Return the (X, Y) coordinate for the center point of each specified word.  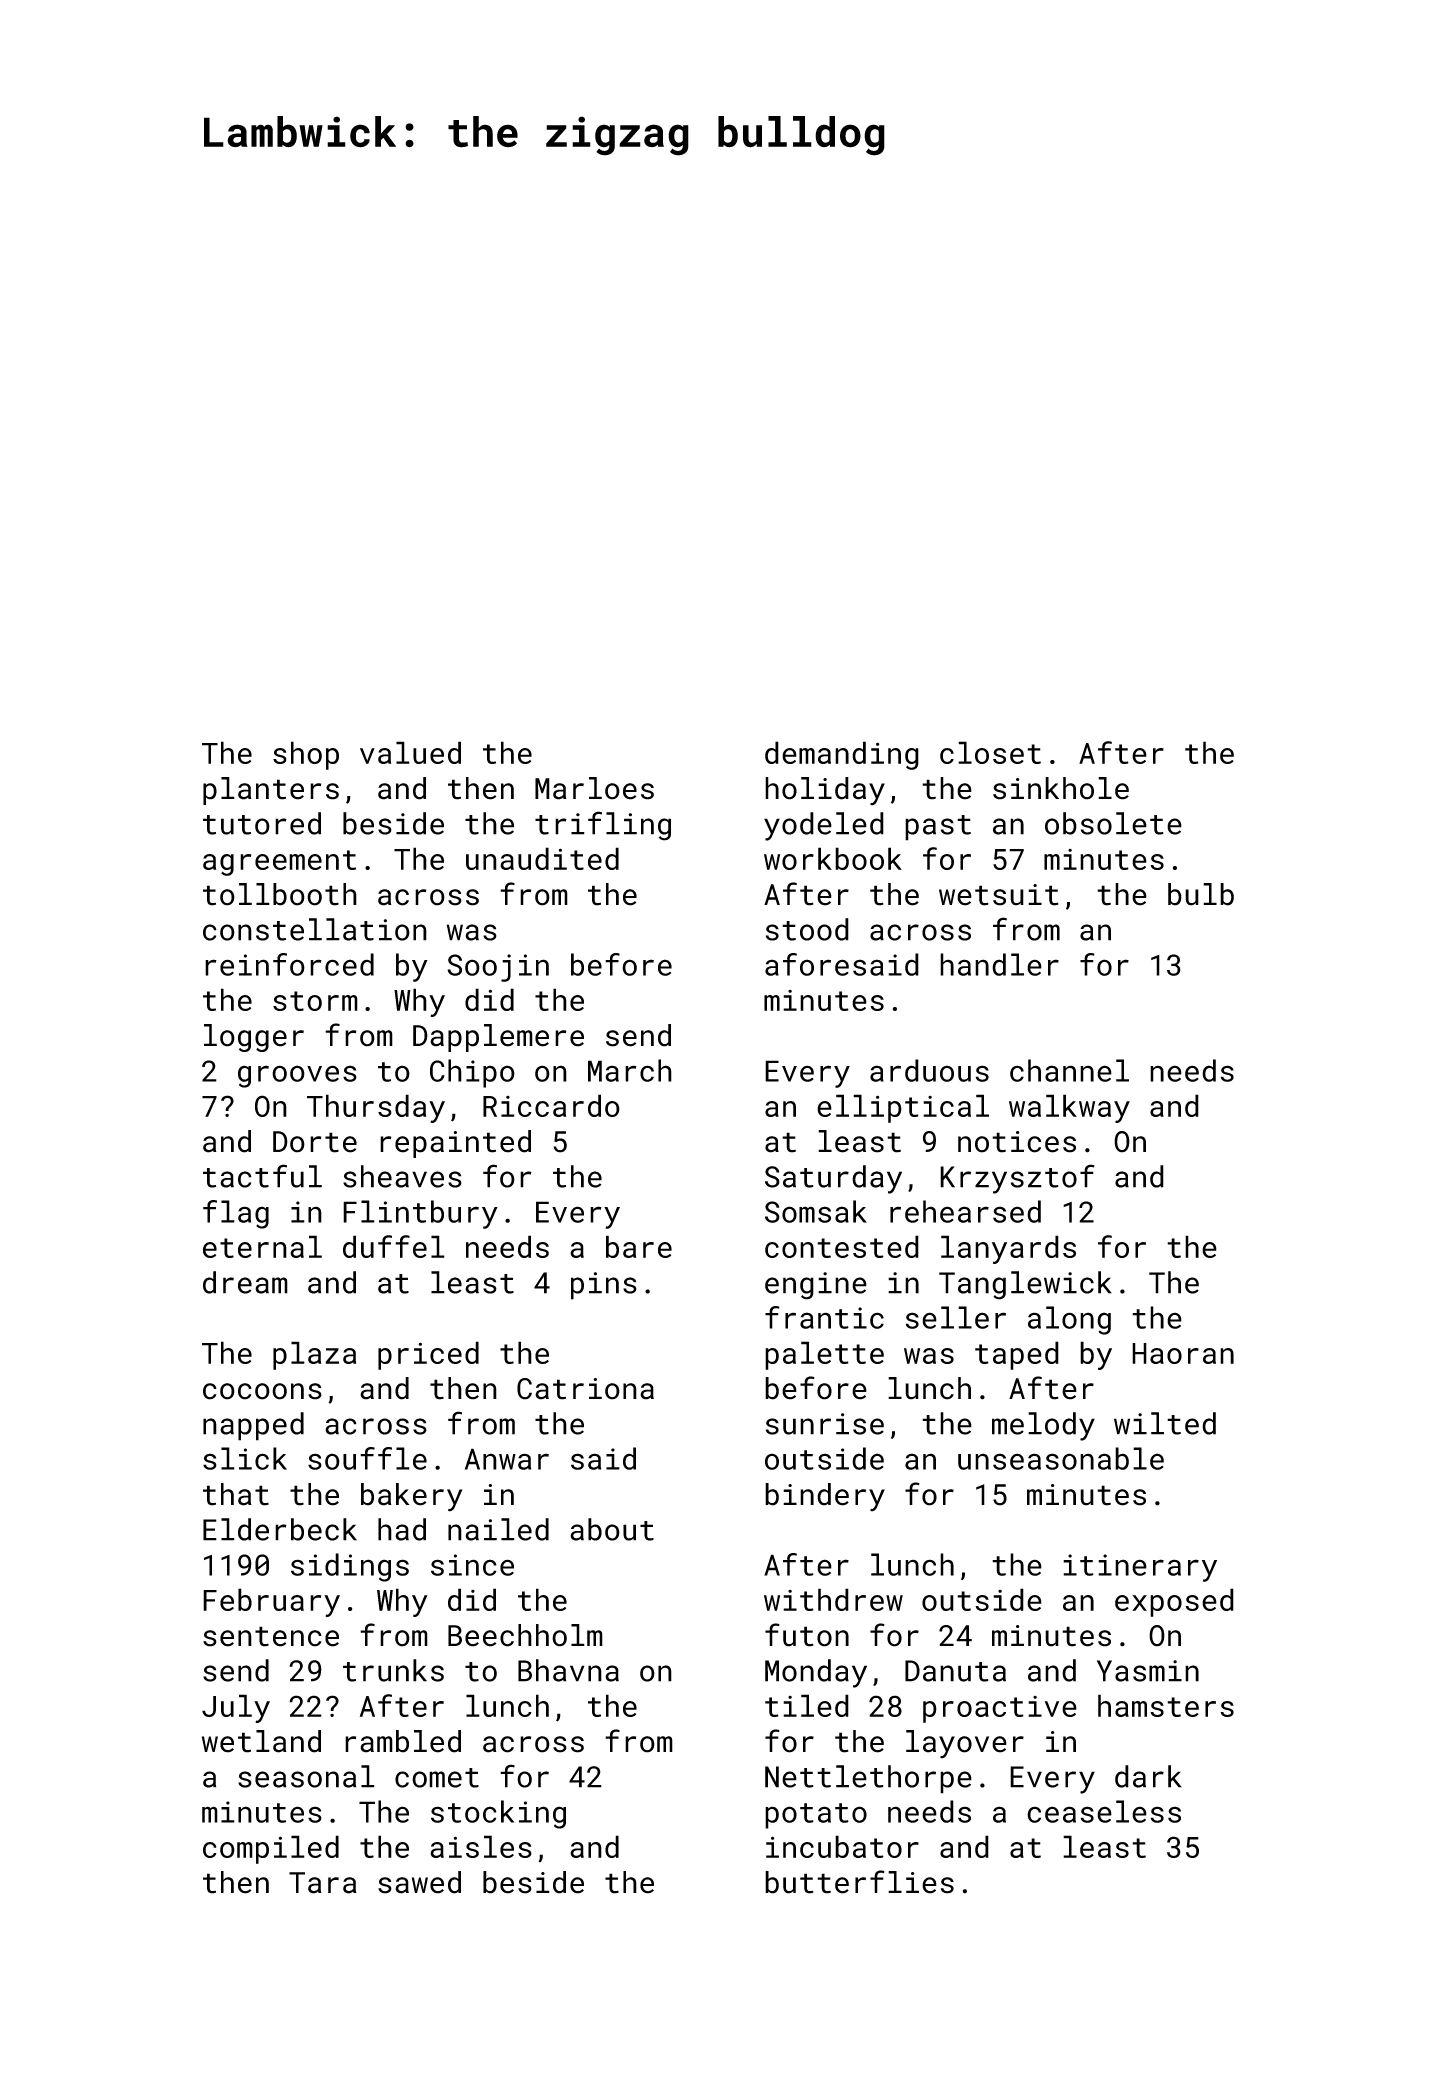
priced (428, 1355)
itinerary (1140, 1568)
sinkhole (1061, 788)
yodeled (824, 826)
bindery (825, 1497)
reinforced (289, 964)
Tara (323, 1883)
